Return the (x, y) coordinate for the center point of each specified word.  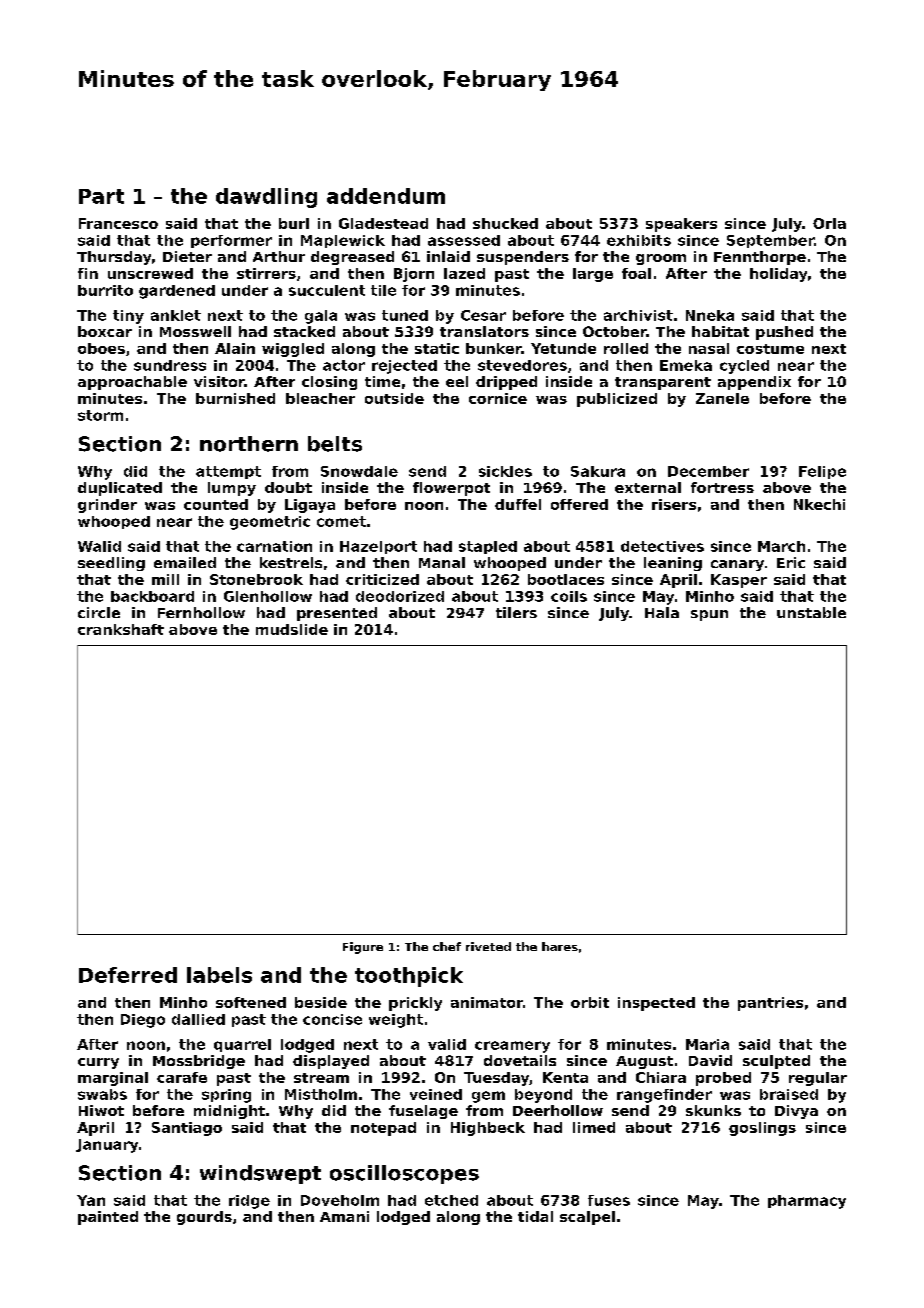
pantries (770, 1004)
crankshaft (121, 629)
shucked (505, 223)
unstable (811, 612)
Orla (829, 223)
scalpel (587, 1218)
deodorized (400, 596)
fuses (609, 1200)
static (437, 348)
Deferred (128, 975)
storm (100, 415)
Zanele (722, 398)
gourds (204, 1218)
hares (560, 946)
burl (294, 223)
